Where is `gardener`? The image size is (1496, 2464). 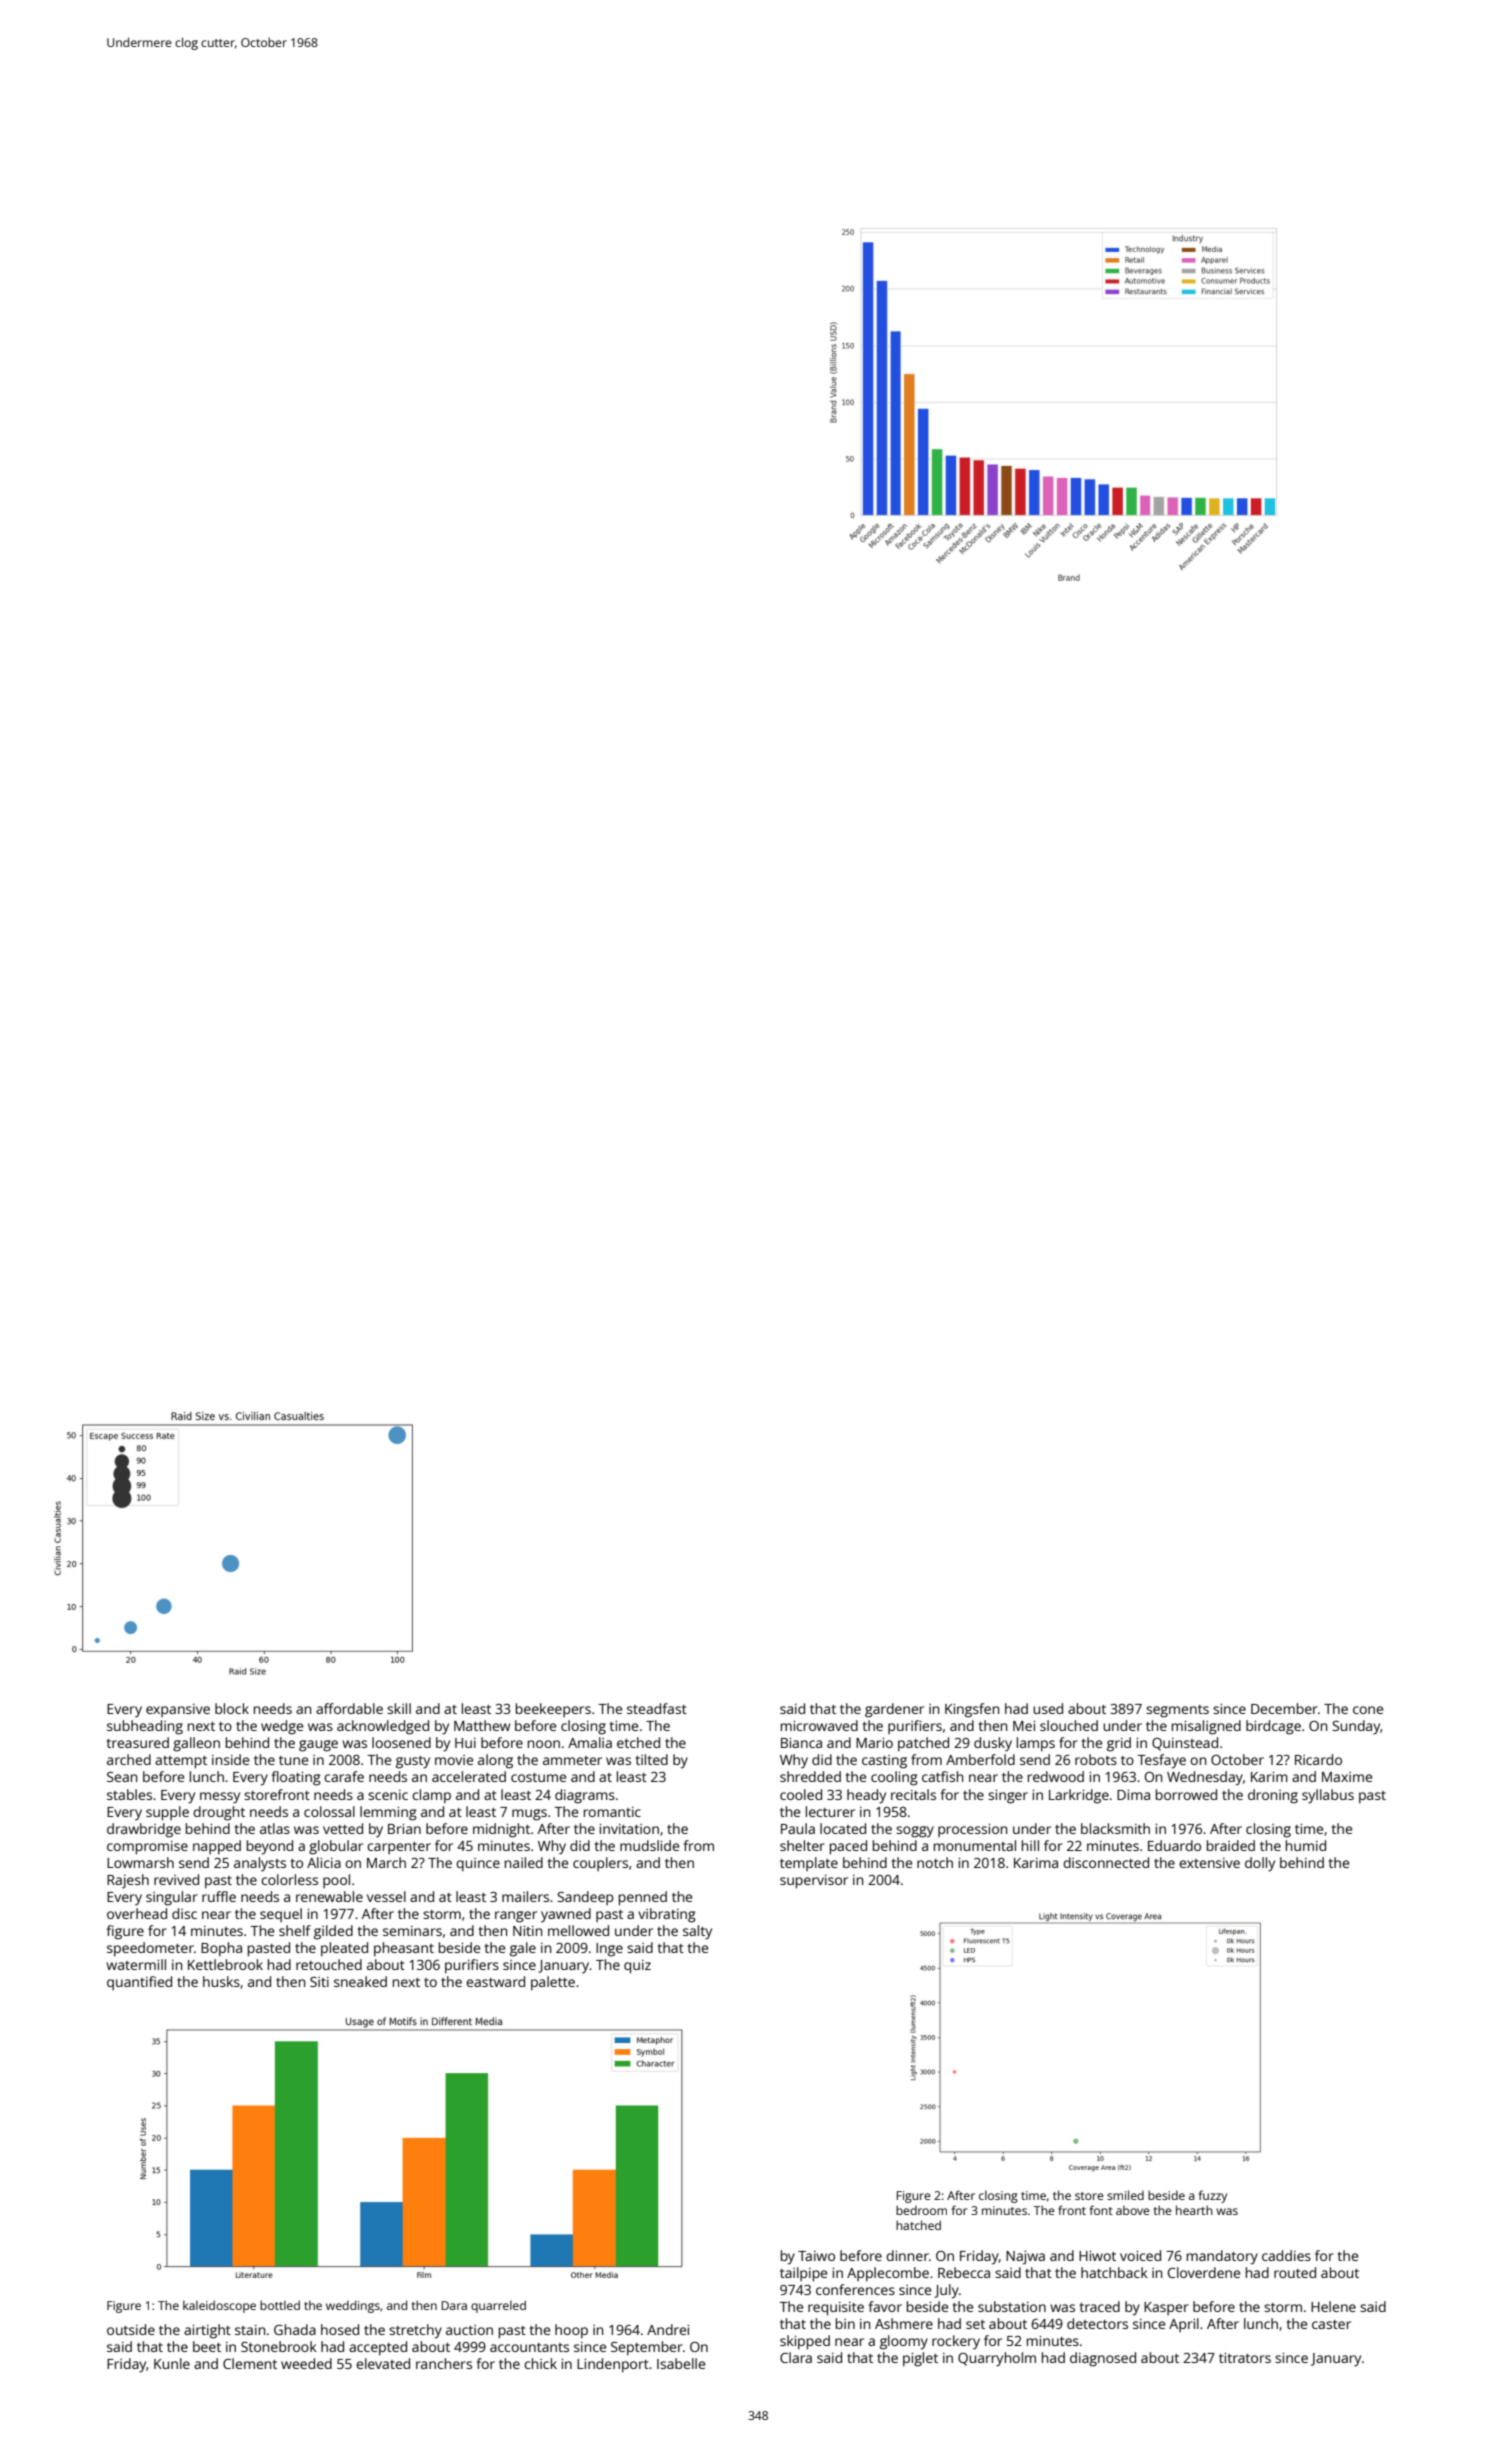
gardener is located at coordinates (894, 1710).
